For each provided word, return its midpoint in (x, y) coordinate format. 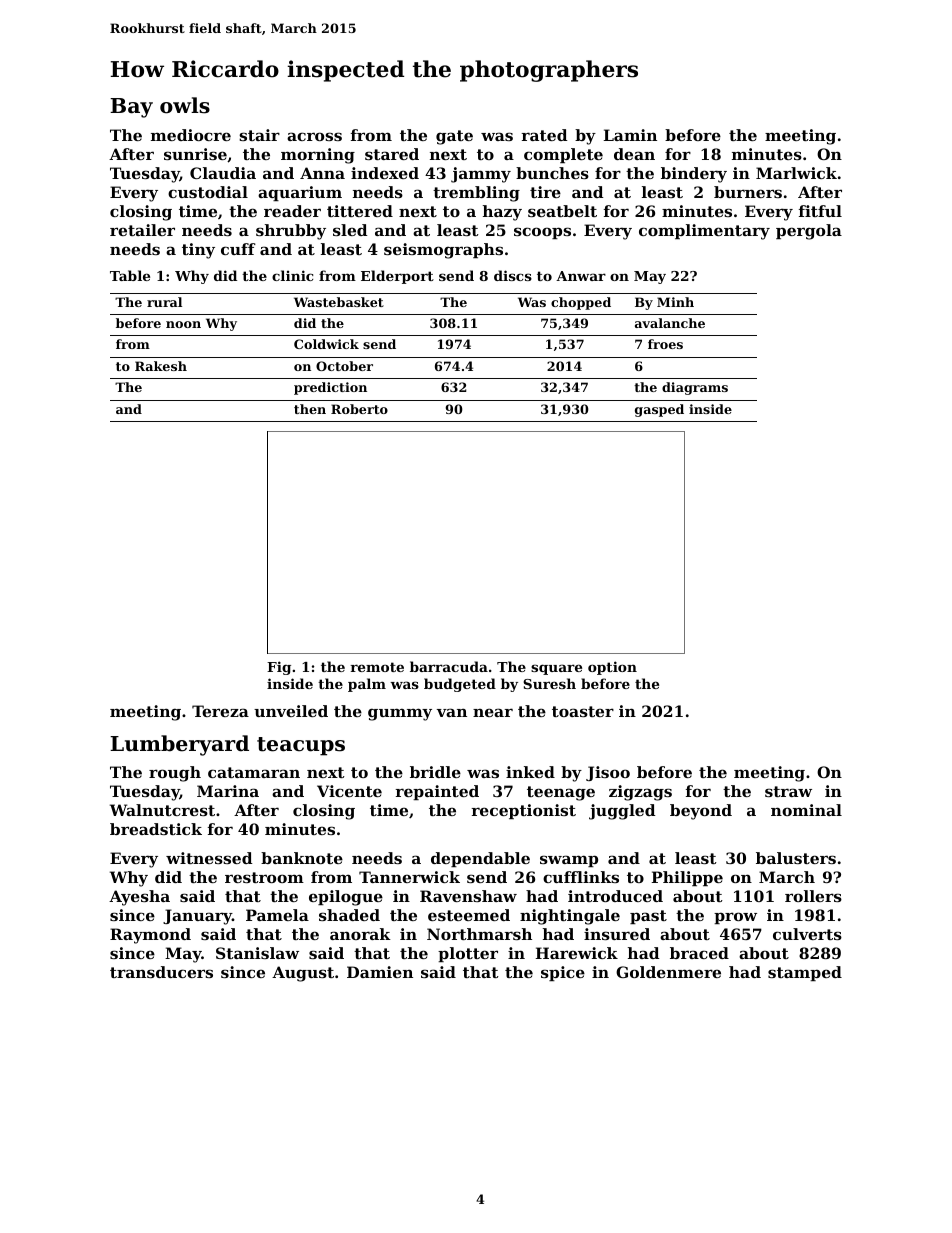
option (612, 668)
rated (544, 135)
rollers (813, 896)
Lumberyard (179, 745)
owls (185, 105)
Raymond (150, 936)
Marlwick (796, 173)
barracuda (449, 666)
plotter (468, 954)
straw (788, 791)
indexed (385, 173)
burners (748, 192)
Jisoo (608, 773)
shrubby (291, 232)
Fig (279, 668)
